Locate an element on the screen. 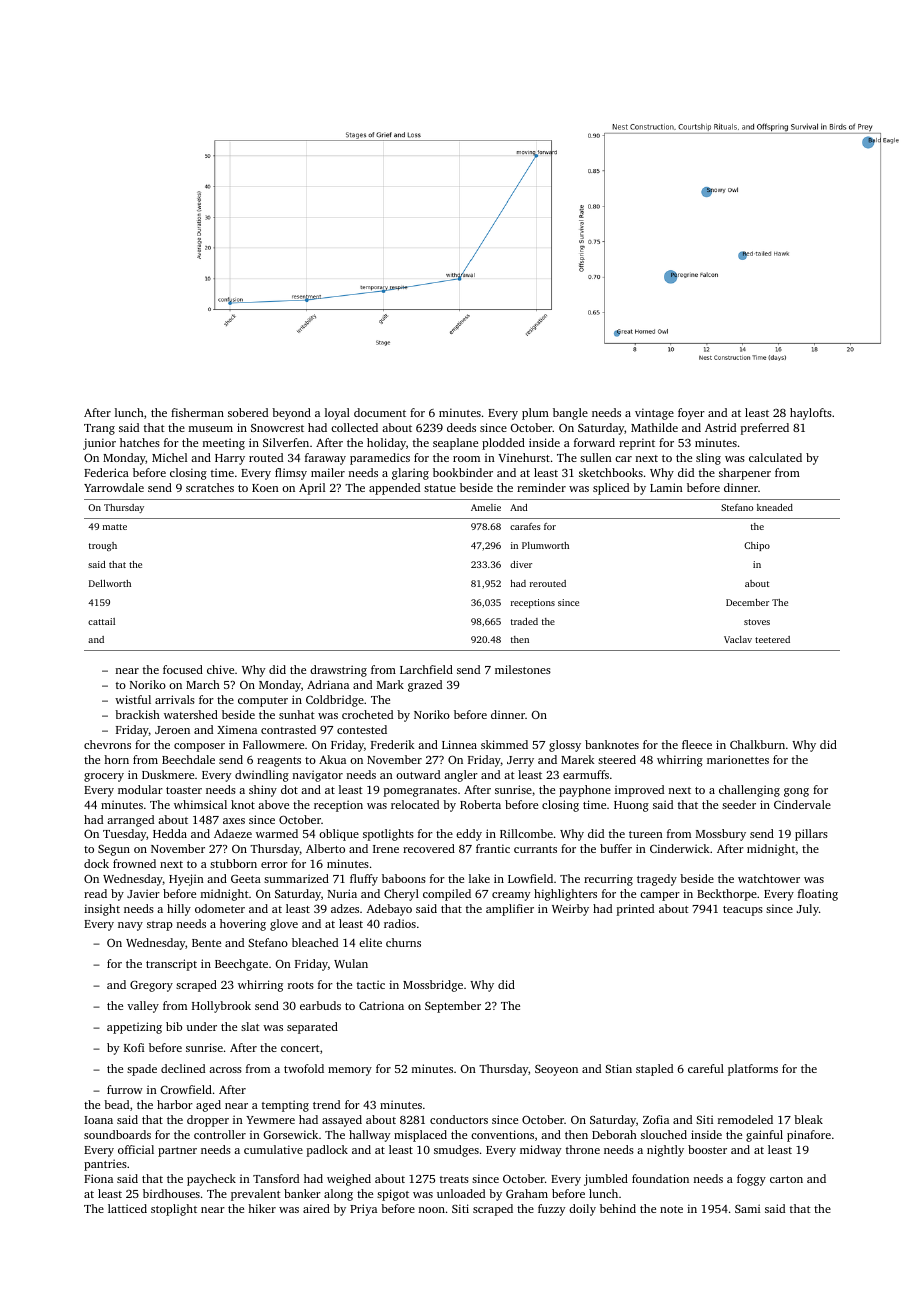  Adaeze is located at coordinates (233, 833).
